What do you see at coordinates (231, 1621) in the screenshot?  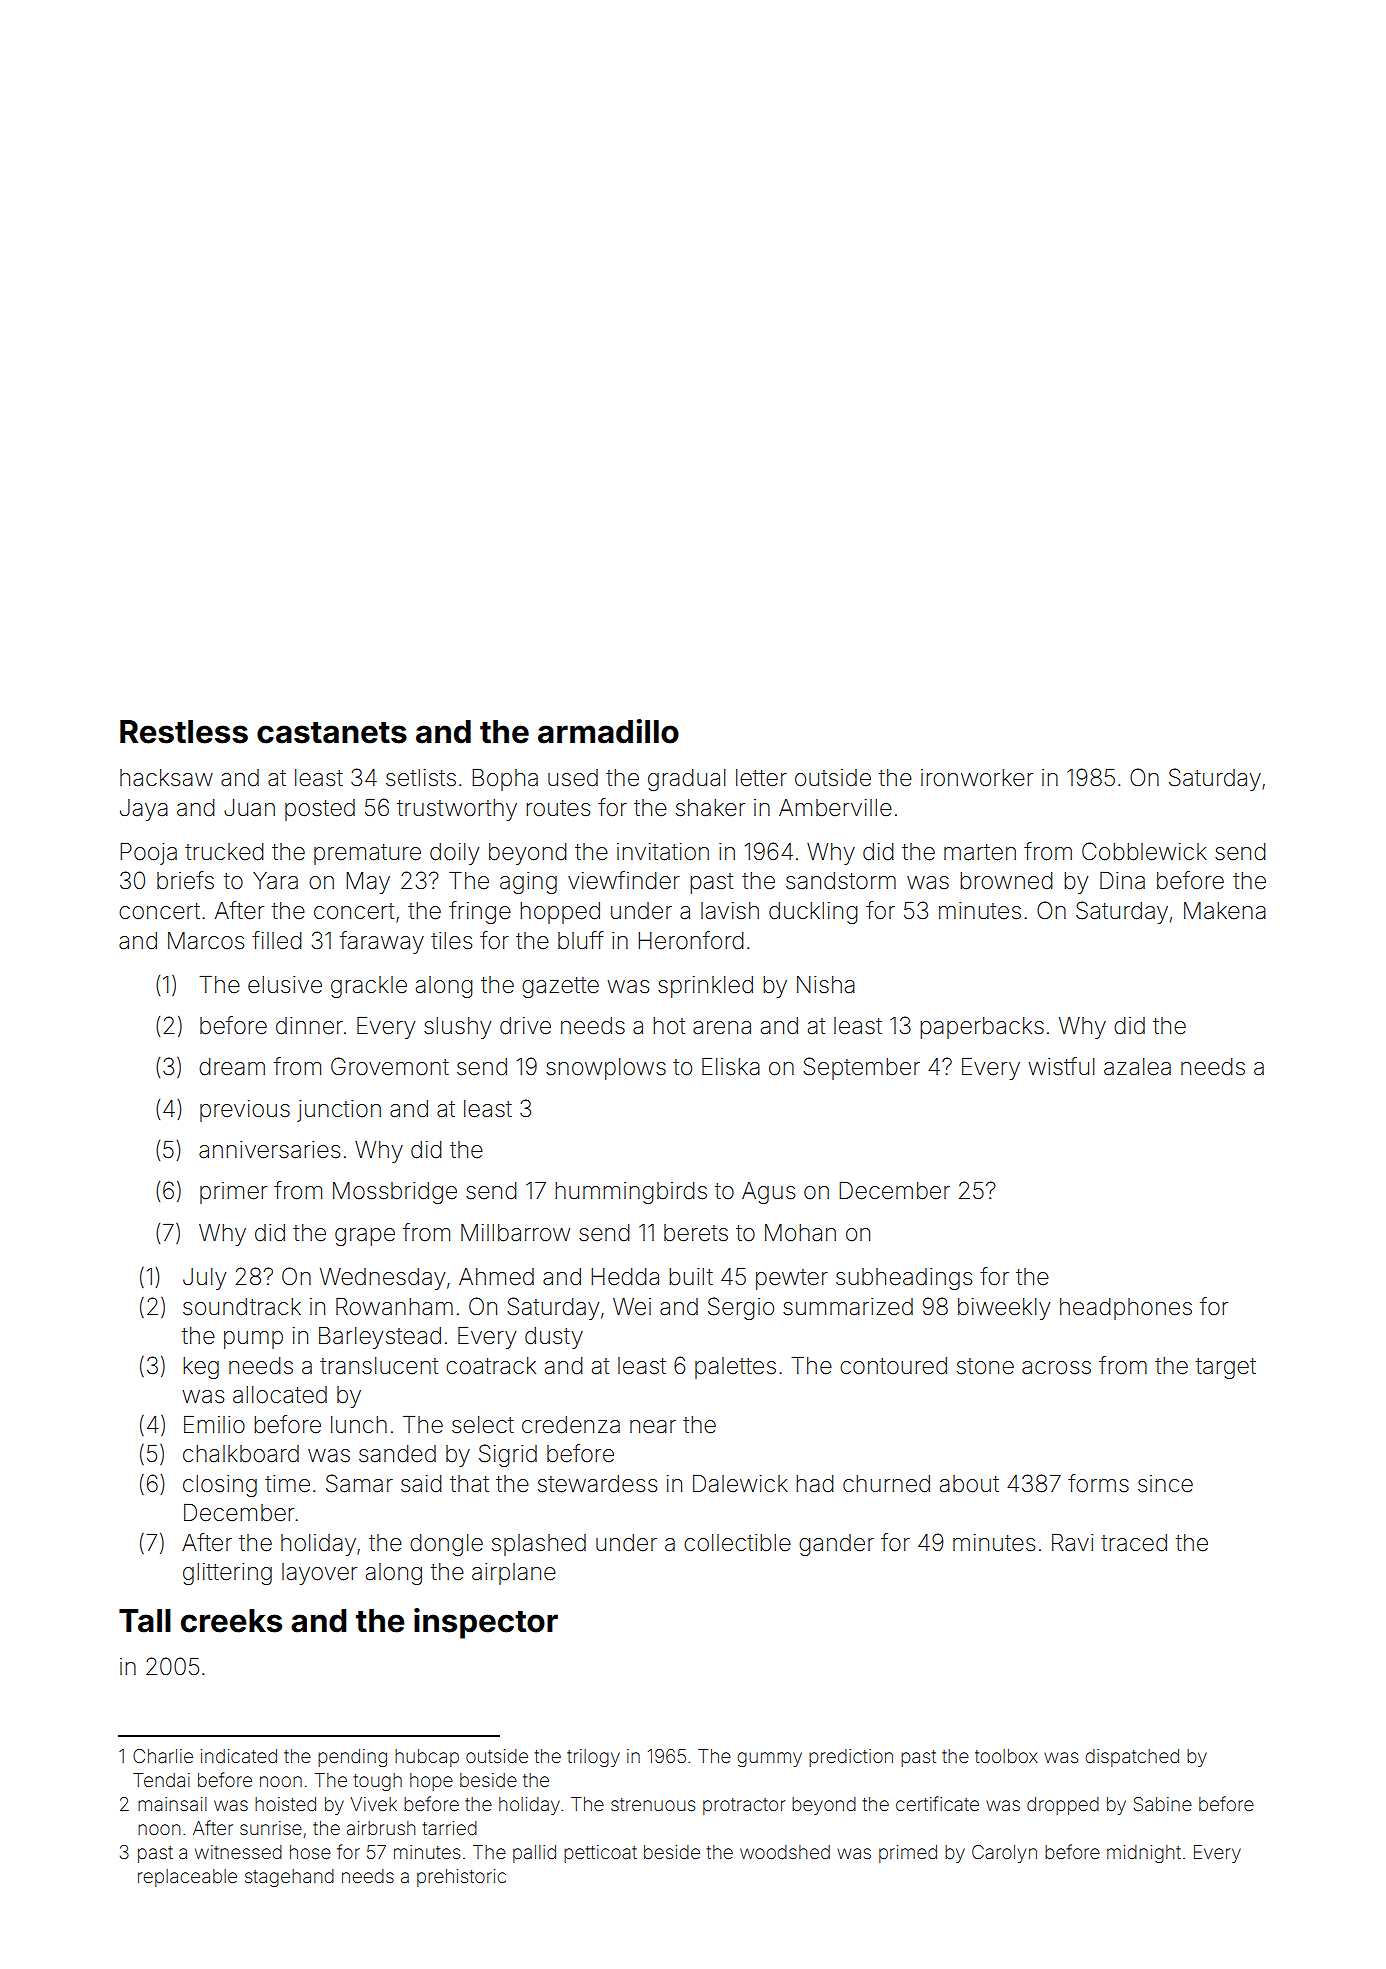 I see `creeks` at bounding box center [231, 1621].
